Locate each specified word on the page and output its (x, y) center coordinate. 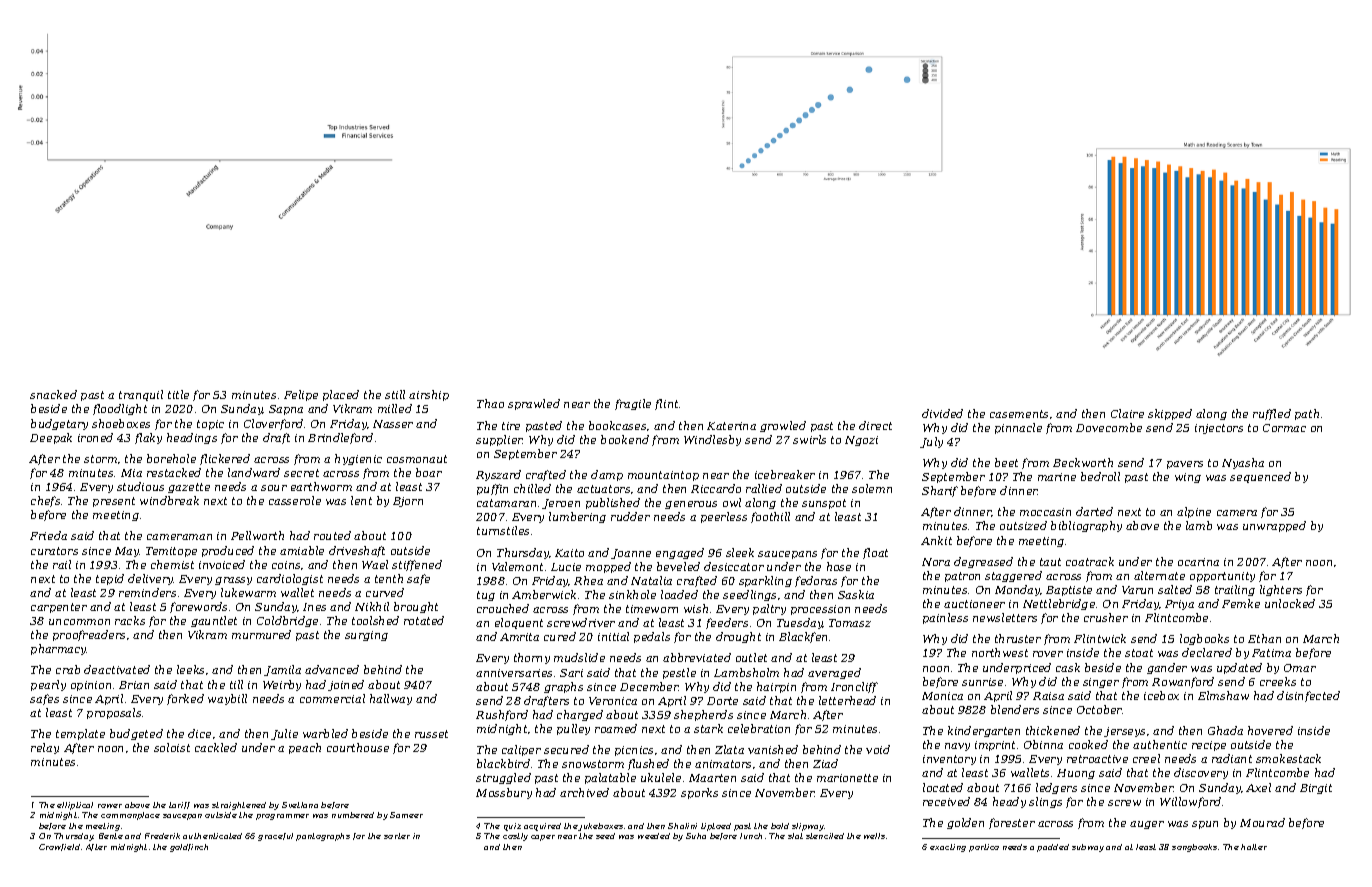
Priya (1179, 605)
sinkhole (632, 594)
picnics (634, 751)
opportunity (1222, 577)
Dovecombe (1109, 427)
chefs (45, 501)
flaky (148, 438)
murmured (261, 634)
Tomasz (850, 623)
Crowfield (59, 847)
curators (54, 551)
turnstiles (503, 530)
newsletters (1005, 617)
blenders (1015, 709)
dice (199, 733)
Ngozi (861, 441)
